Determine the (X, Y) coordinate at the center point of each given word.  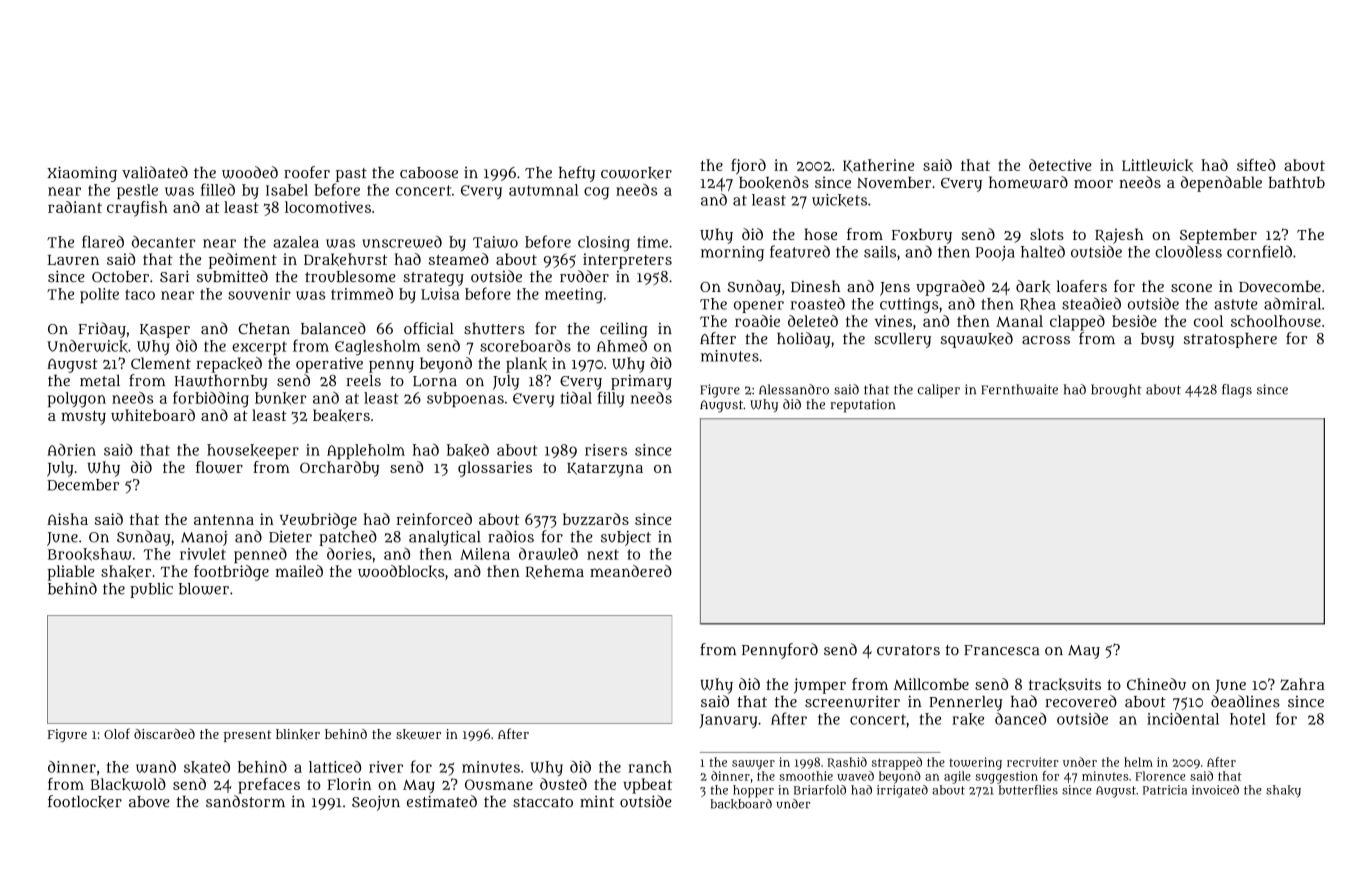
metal (100, 381)
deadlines (1245, 701)
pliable (71, 573)
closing (604, 244)
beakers (341, 415)
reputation (863, 406)
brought (1116, 391)
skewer (418, 734)
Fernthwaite (1019, 389)
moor (1093, 183)
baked (468, 450)
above (149, 802)
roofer (307, 172)
